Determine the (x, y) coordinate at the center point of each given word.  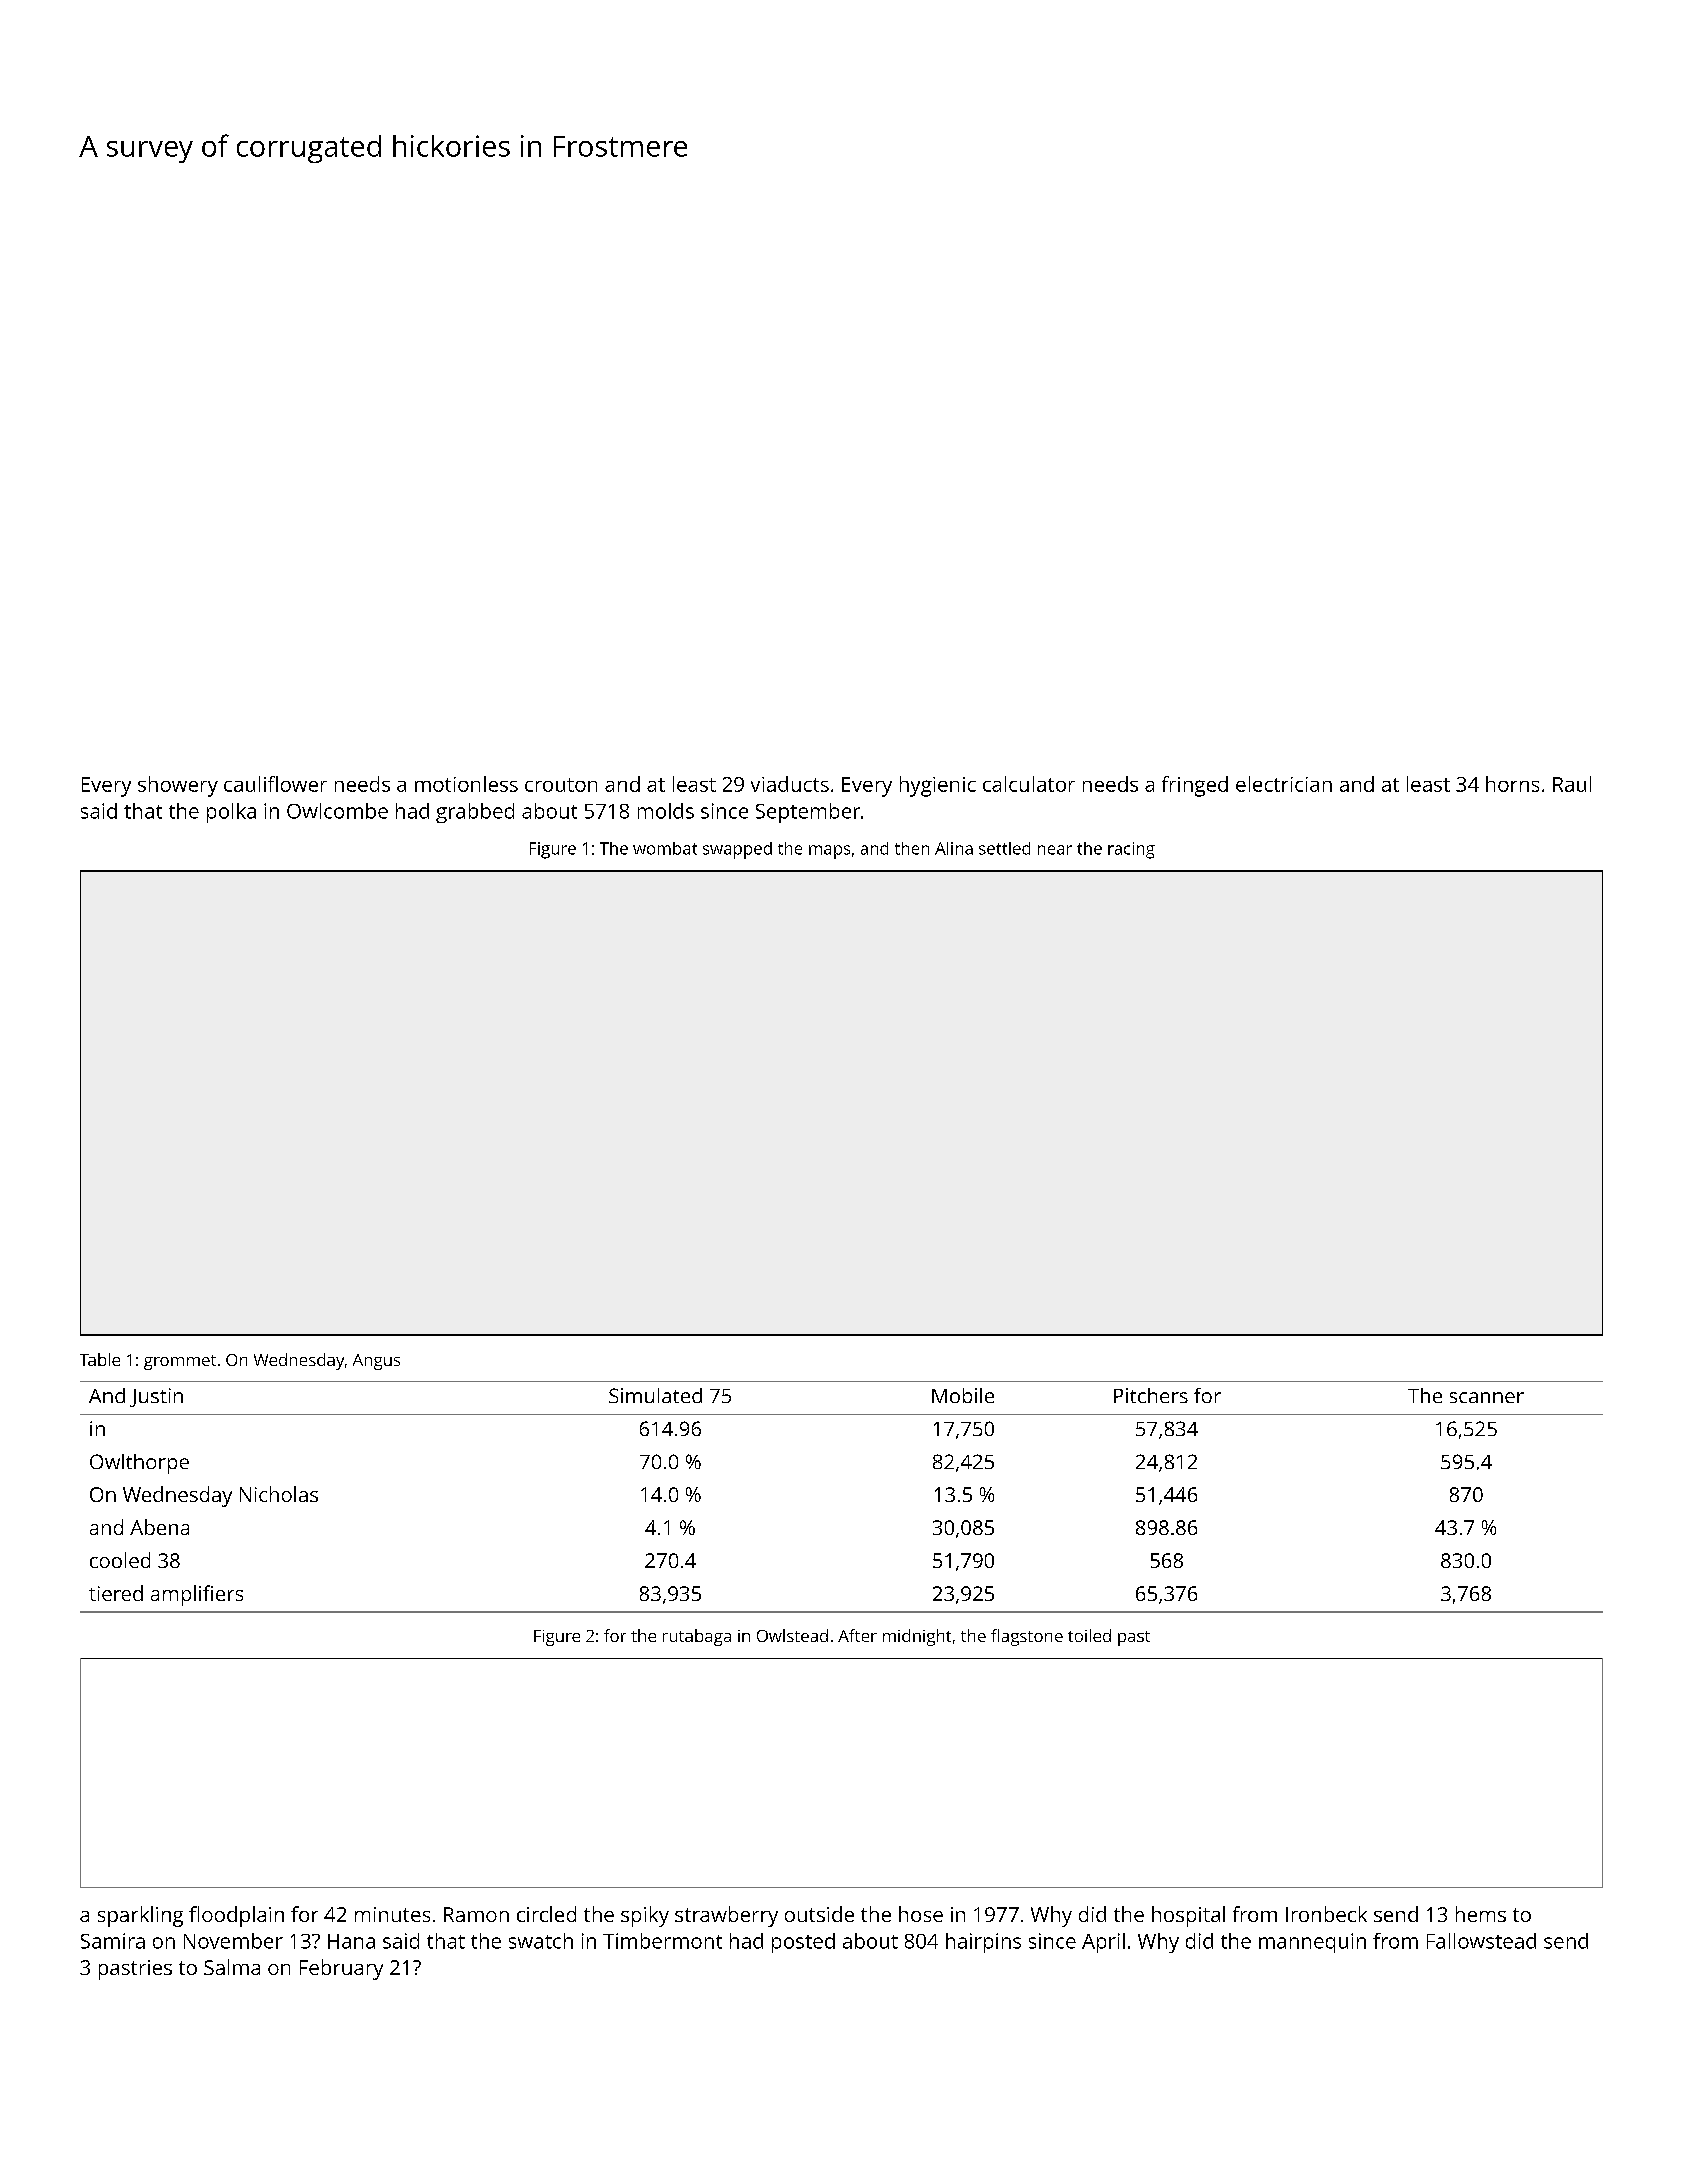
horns (1512, 784)
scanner (1487, 1397)
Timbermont (662, 1941)
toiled (1089, 1635)
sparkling (140, 1916)
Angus (376, 1362)
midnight (917, 1637)
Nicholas (279, 1494)
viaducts (790, 784)
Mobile (963, 1395)
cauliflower (275, 784)
